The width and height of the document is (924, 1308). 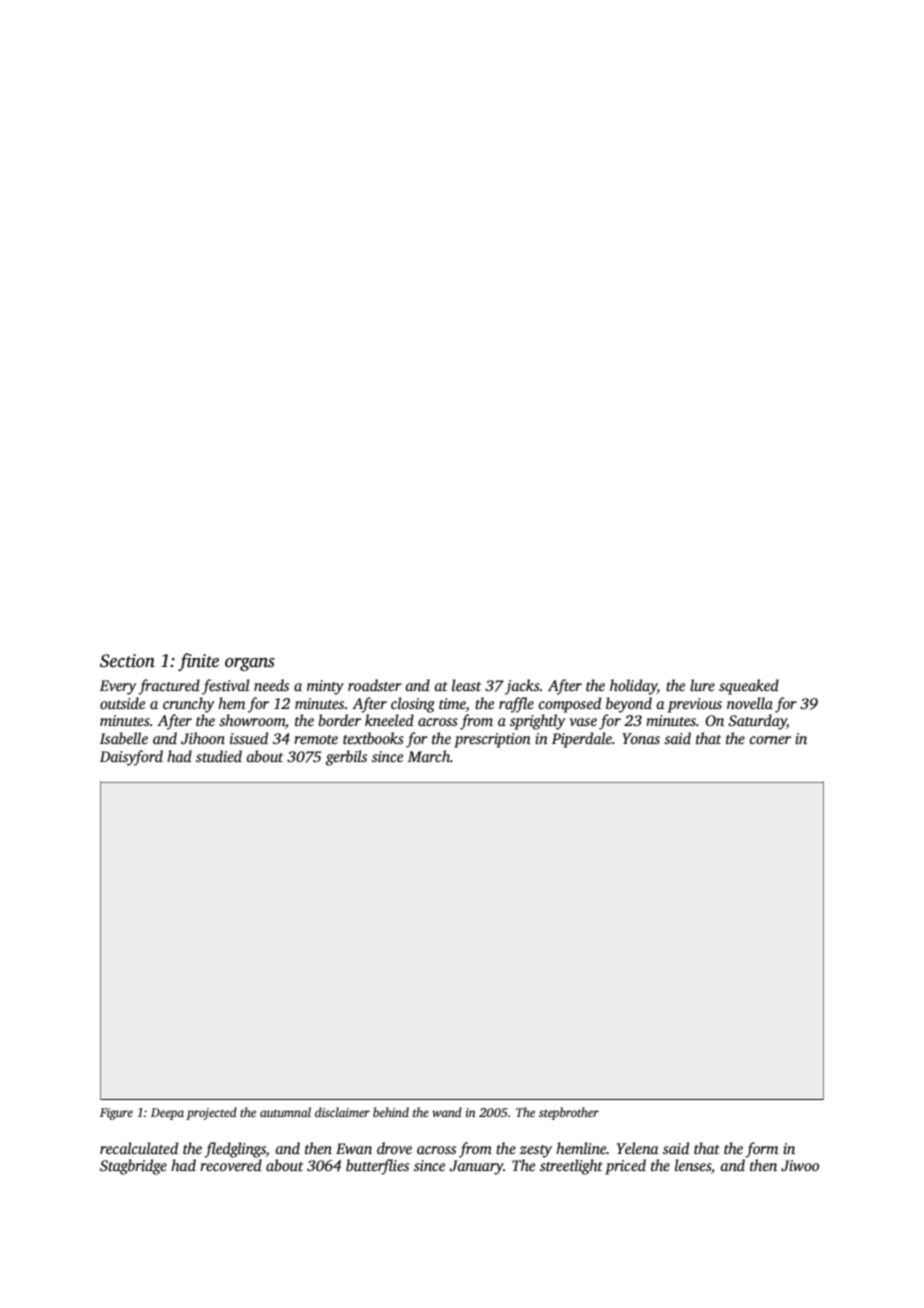 What do you see at coordinates (346, 758) in the document?
I see `gerbils` at bounding box center [346, 758].
